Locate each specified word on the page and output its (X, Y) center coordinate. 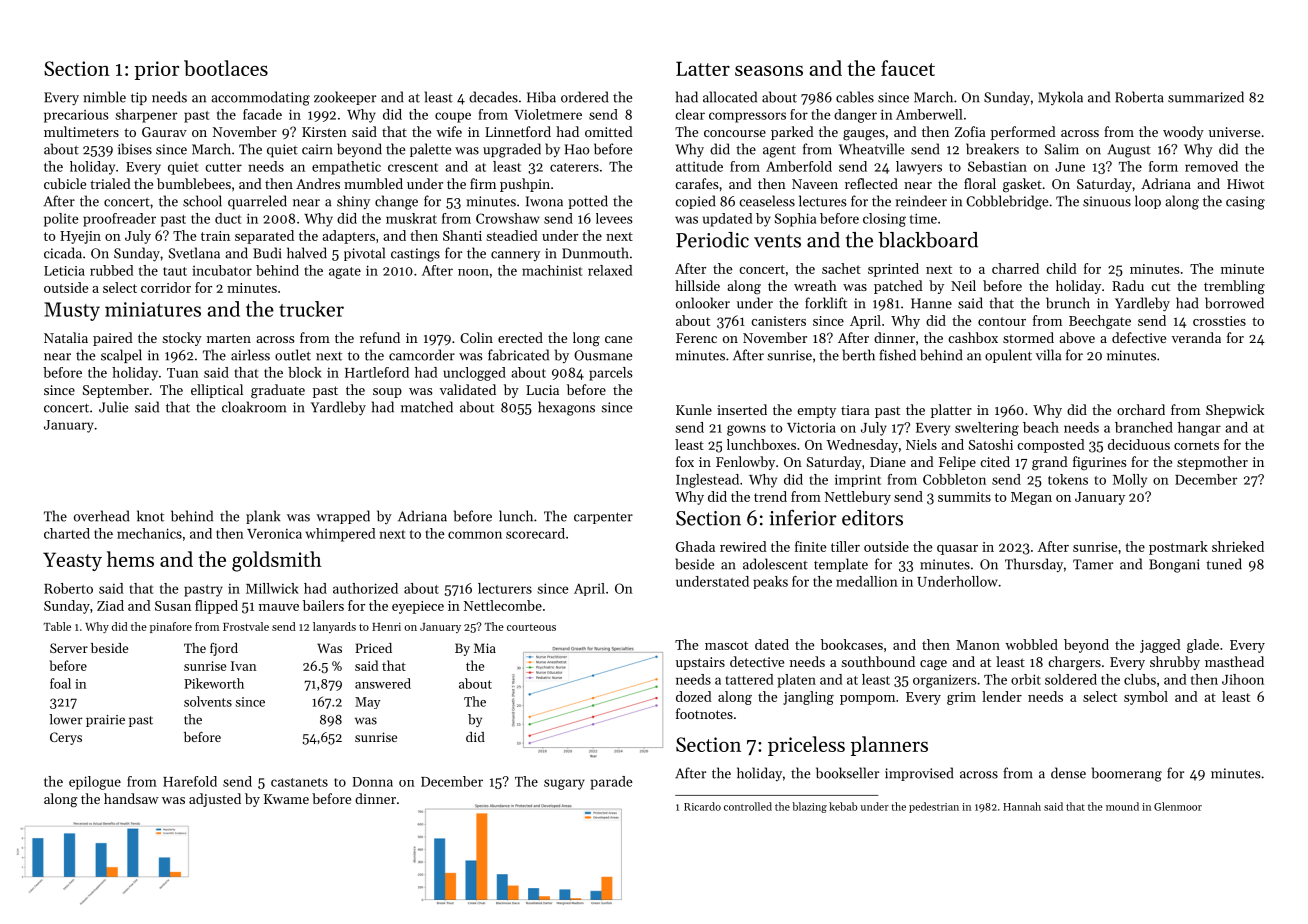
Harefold (190, 781)
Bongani (1174, 566)
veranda (1196, 337)
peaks (770, 582)
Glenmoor (1178, 806)
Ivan (244, 666)
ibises (135, 149)
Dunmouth (595, 253)
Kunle (694, 409)
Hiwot (1245, 184)
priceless (806, 746)
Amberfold (799, 166)
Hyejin (80, 237)
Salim (1062, 149)
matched (427, 407)
